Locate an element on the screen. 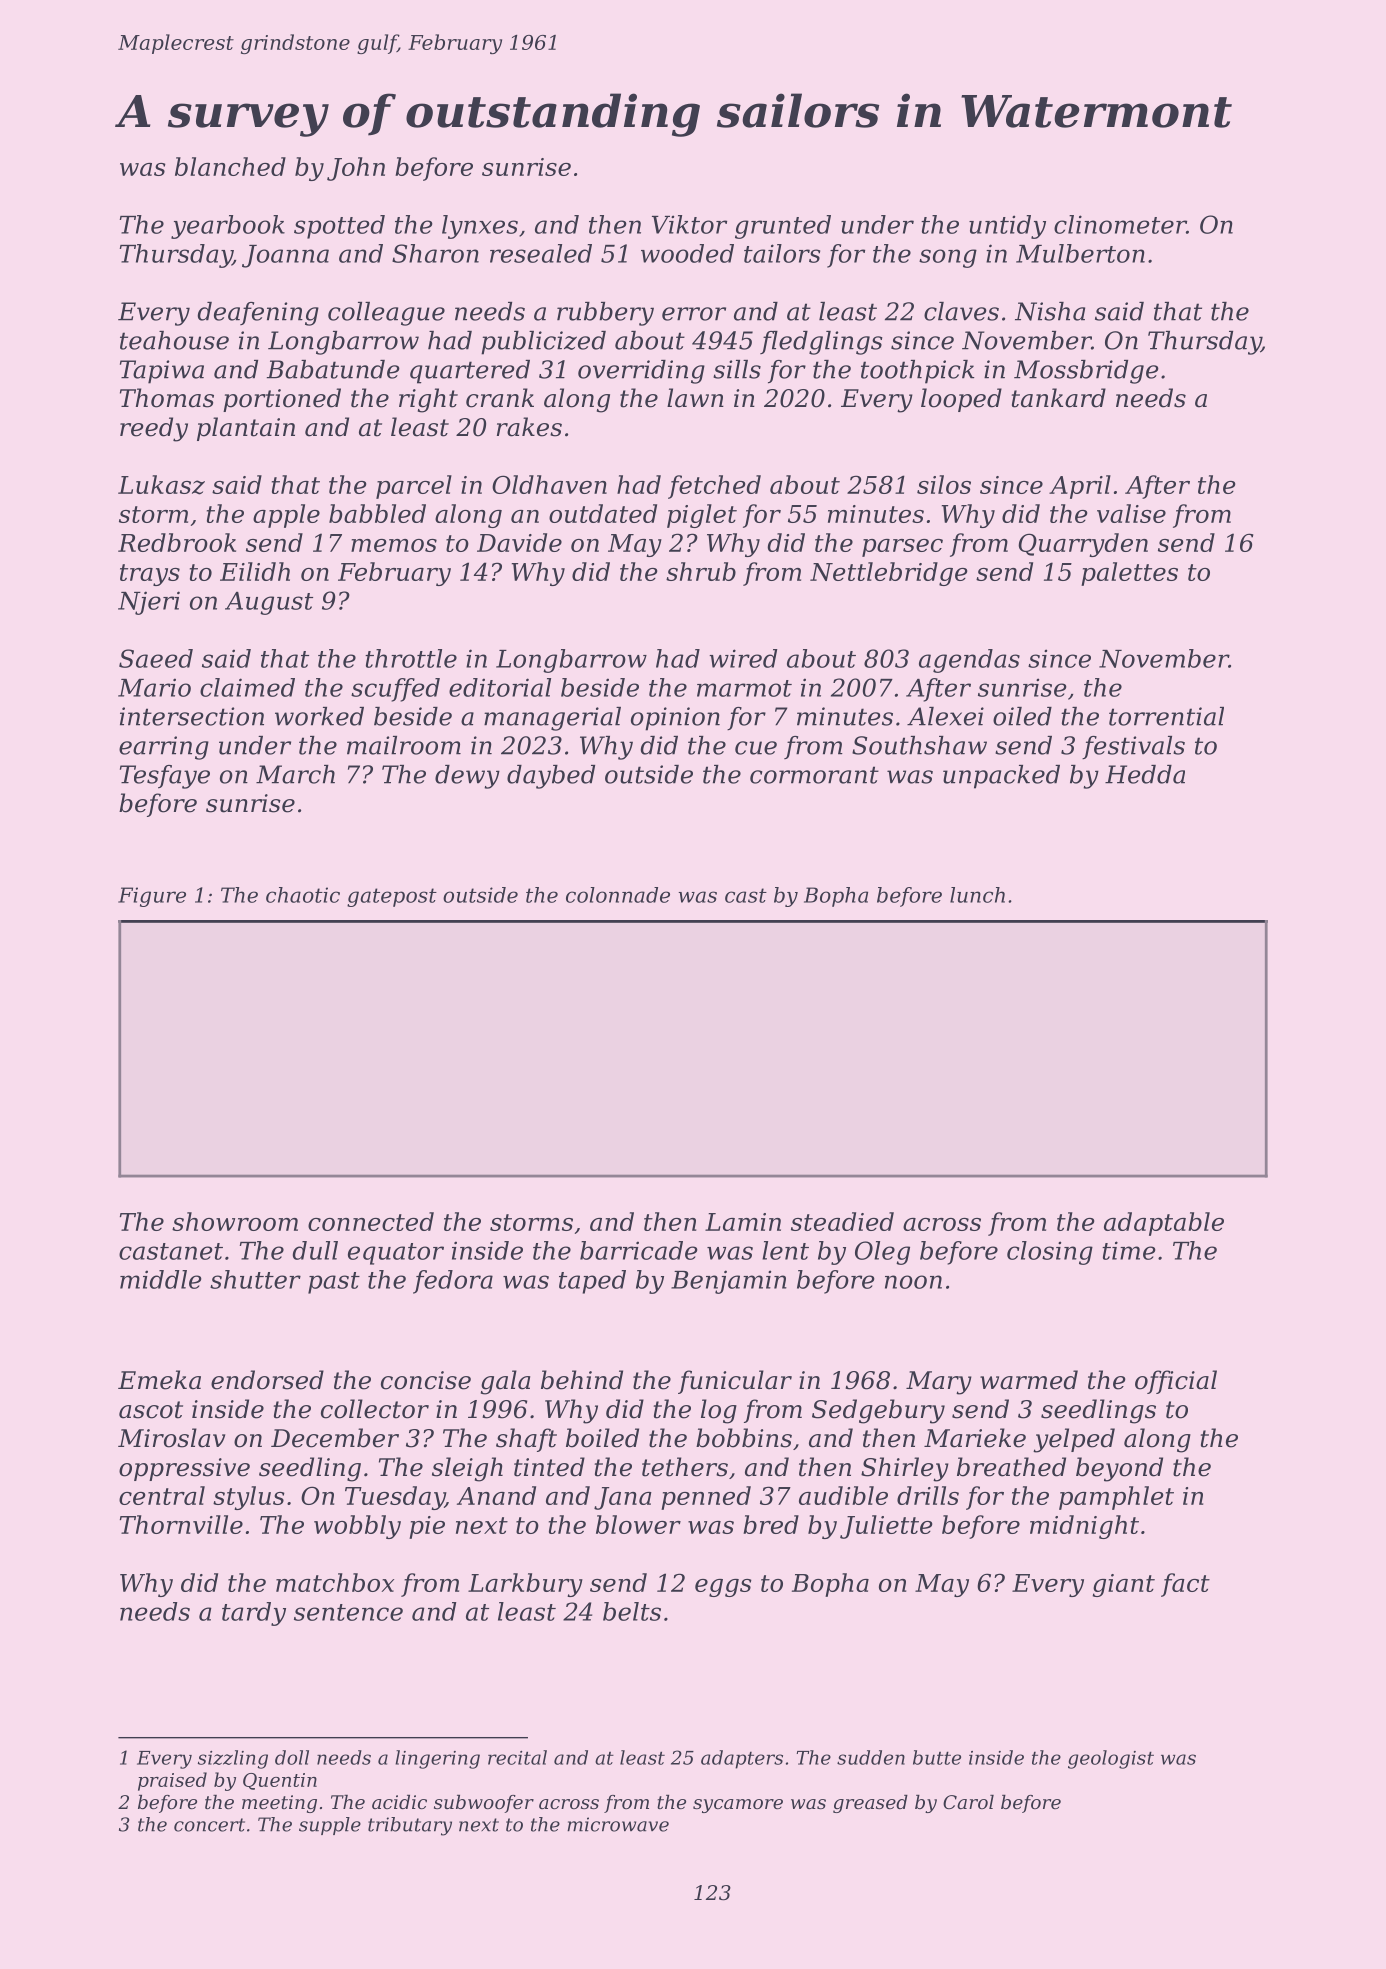  tributary is located at coordinates (410, 1826).
